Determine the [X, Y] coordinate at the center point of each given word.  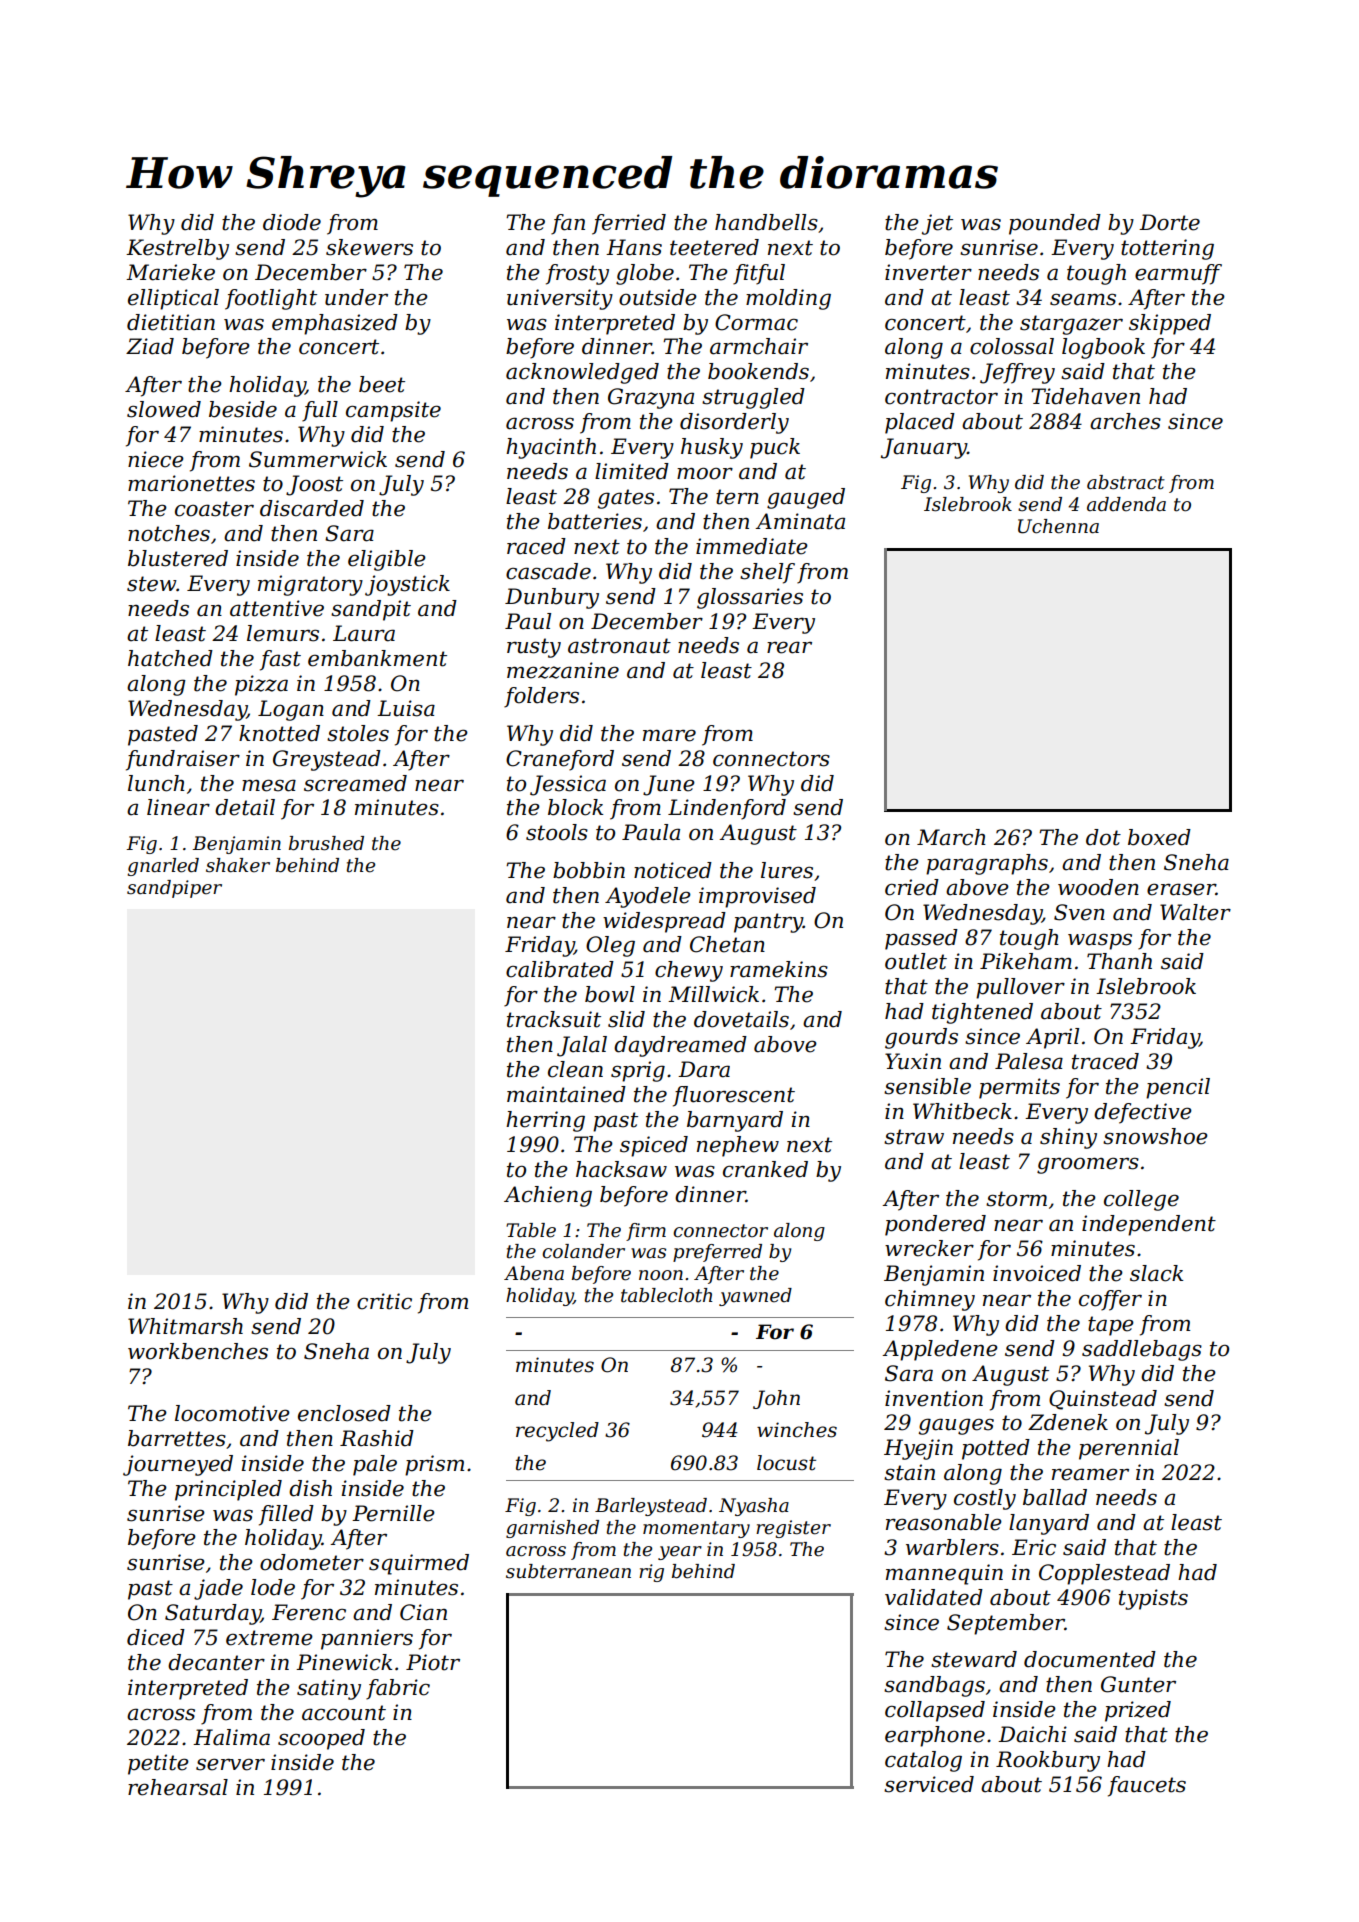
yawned [755, 1297]
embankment [377, 658]
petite [158, 1764]
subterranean [568, 1571]
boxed [1159, 837]
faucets [1147, 1786]
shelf [767, 573]
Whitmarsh [185, 1326]
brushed [326, 843]
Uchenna [1058, 526]
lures [787, 870]
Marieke [170, 272]
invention [934, 1398]
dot [1103, 837]
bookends [758, 371]
